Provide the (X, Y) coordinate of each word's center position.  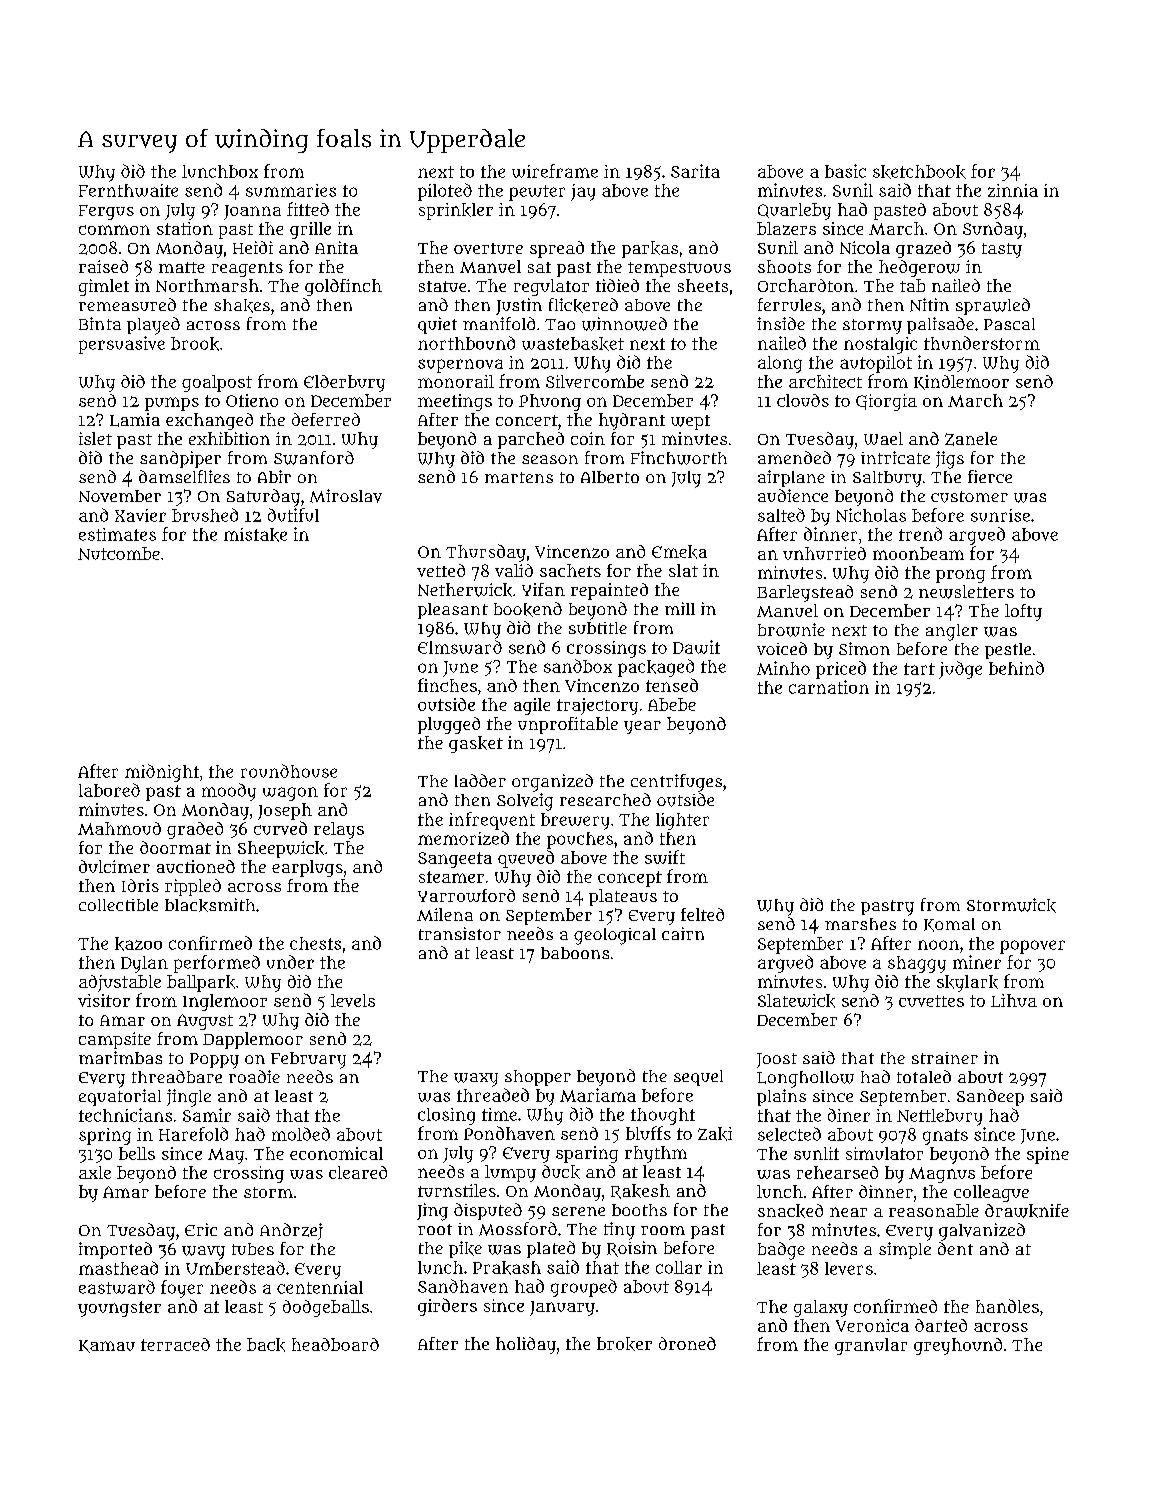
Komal (949, 925)
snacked (790, 1211)
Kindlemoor (961, 382)
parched (531, 440)
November (120, 496)
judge (960, 670)
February (308, 1060)
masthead (118, 1268)
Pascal (1009, 324)
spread (557, 249)
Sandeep (990, 1097)
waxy (476, 1080)
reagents (247, 269)
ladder (480, 780)
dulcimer (114, 866)
